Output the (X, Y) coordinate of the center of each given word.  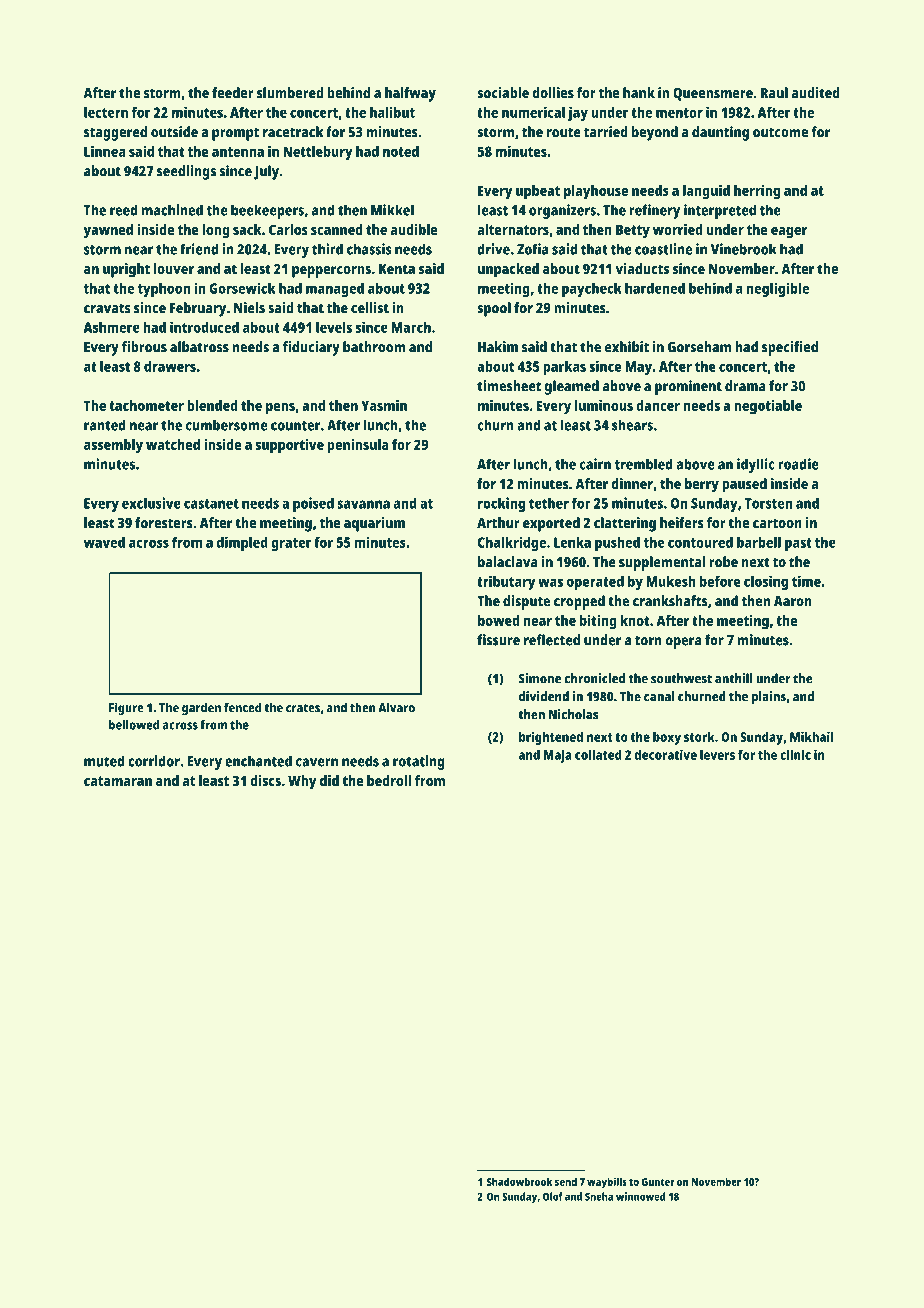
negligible (778, 289)
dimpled (242, 543)
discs (265, 780)
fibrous (144, 347)
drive (493, 249)
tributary (506, 582)
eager (789, 233)
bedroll (389, 780)
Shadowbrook (520, 1181)
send (566, 1181)
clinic (795, 754)
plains (769, 698)
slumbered (290, 93)
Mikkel (392, 210)
